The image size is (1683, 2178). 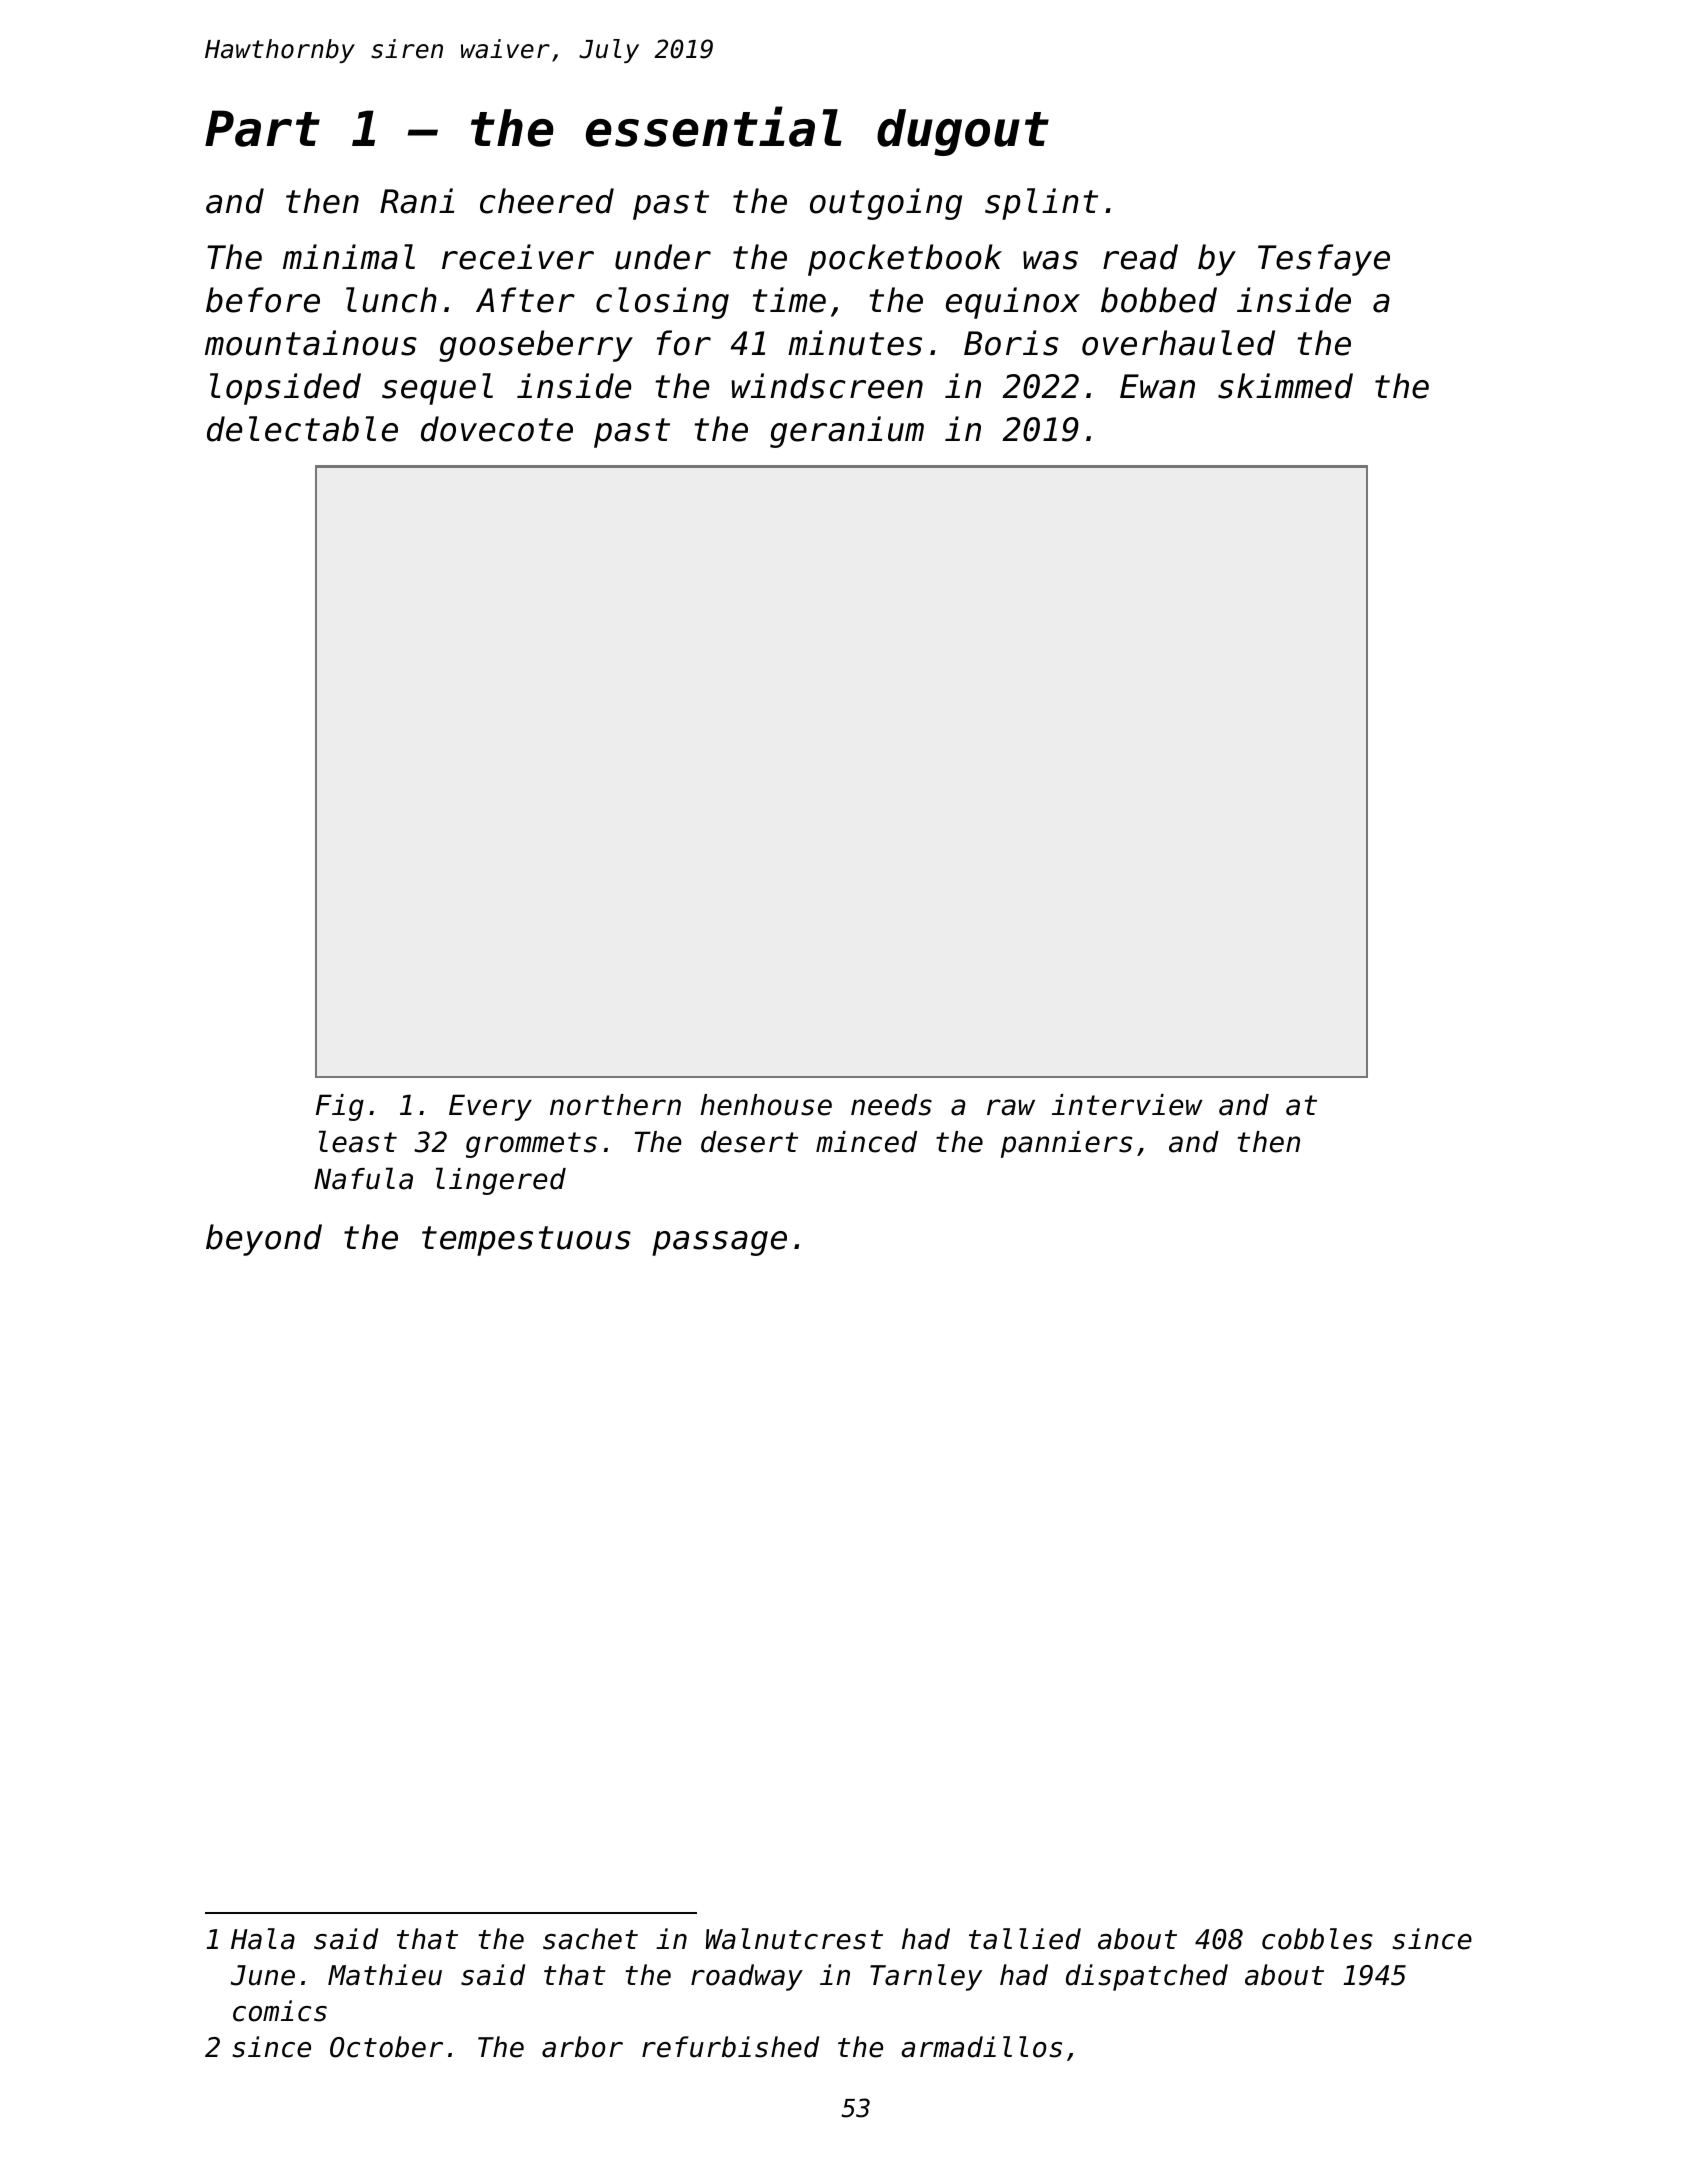 I want to click on delectable, so click(x=302, y=429).
